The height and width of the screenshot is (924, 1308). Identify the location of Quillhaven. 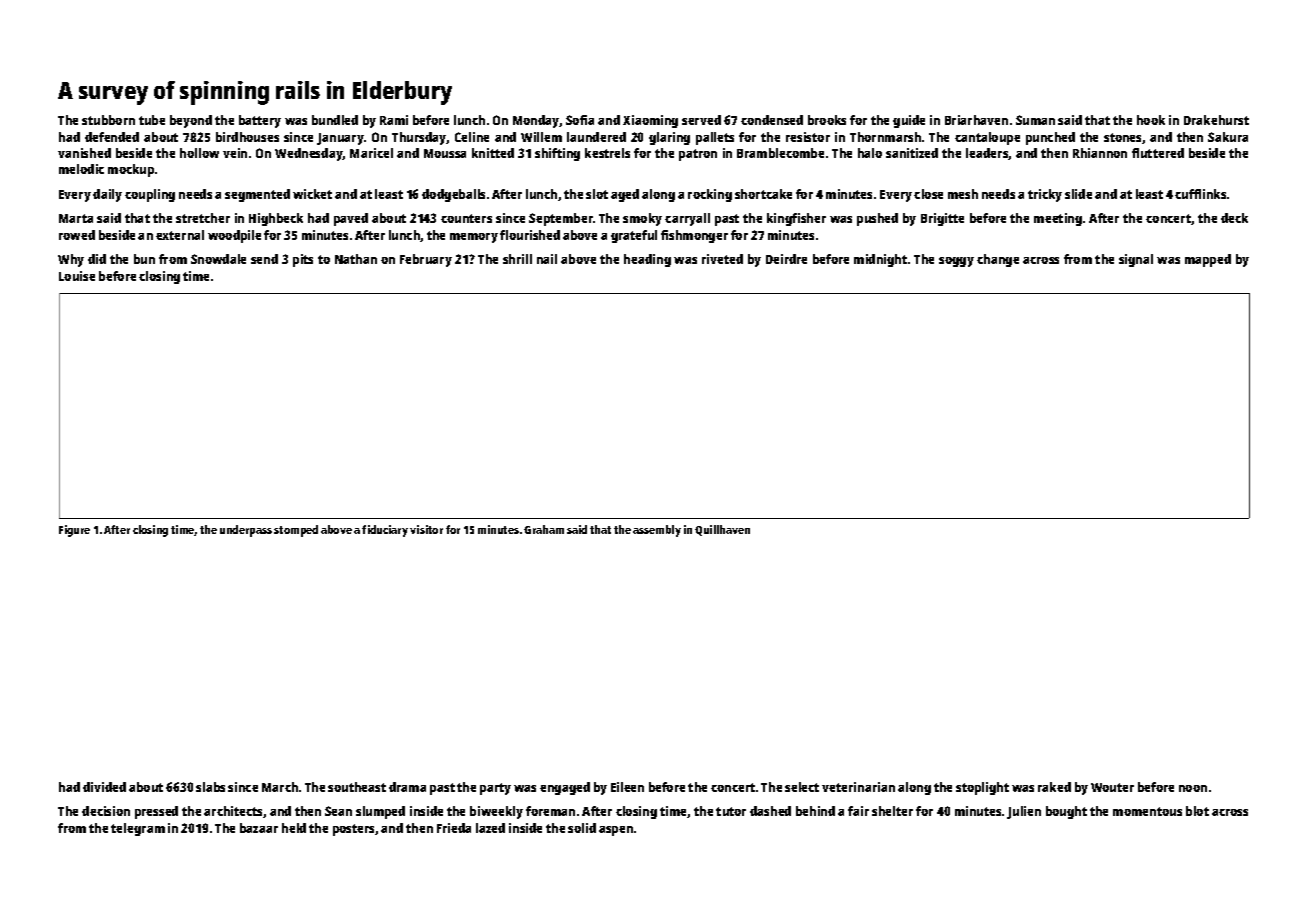
(722, 530).
